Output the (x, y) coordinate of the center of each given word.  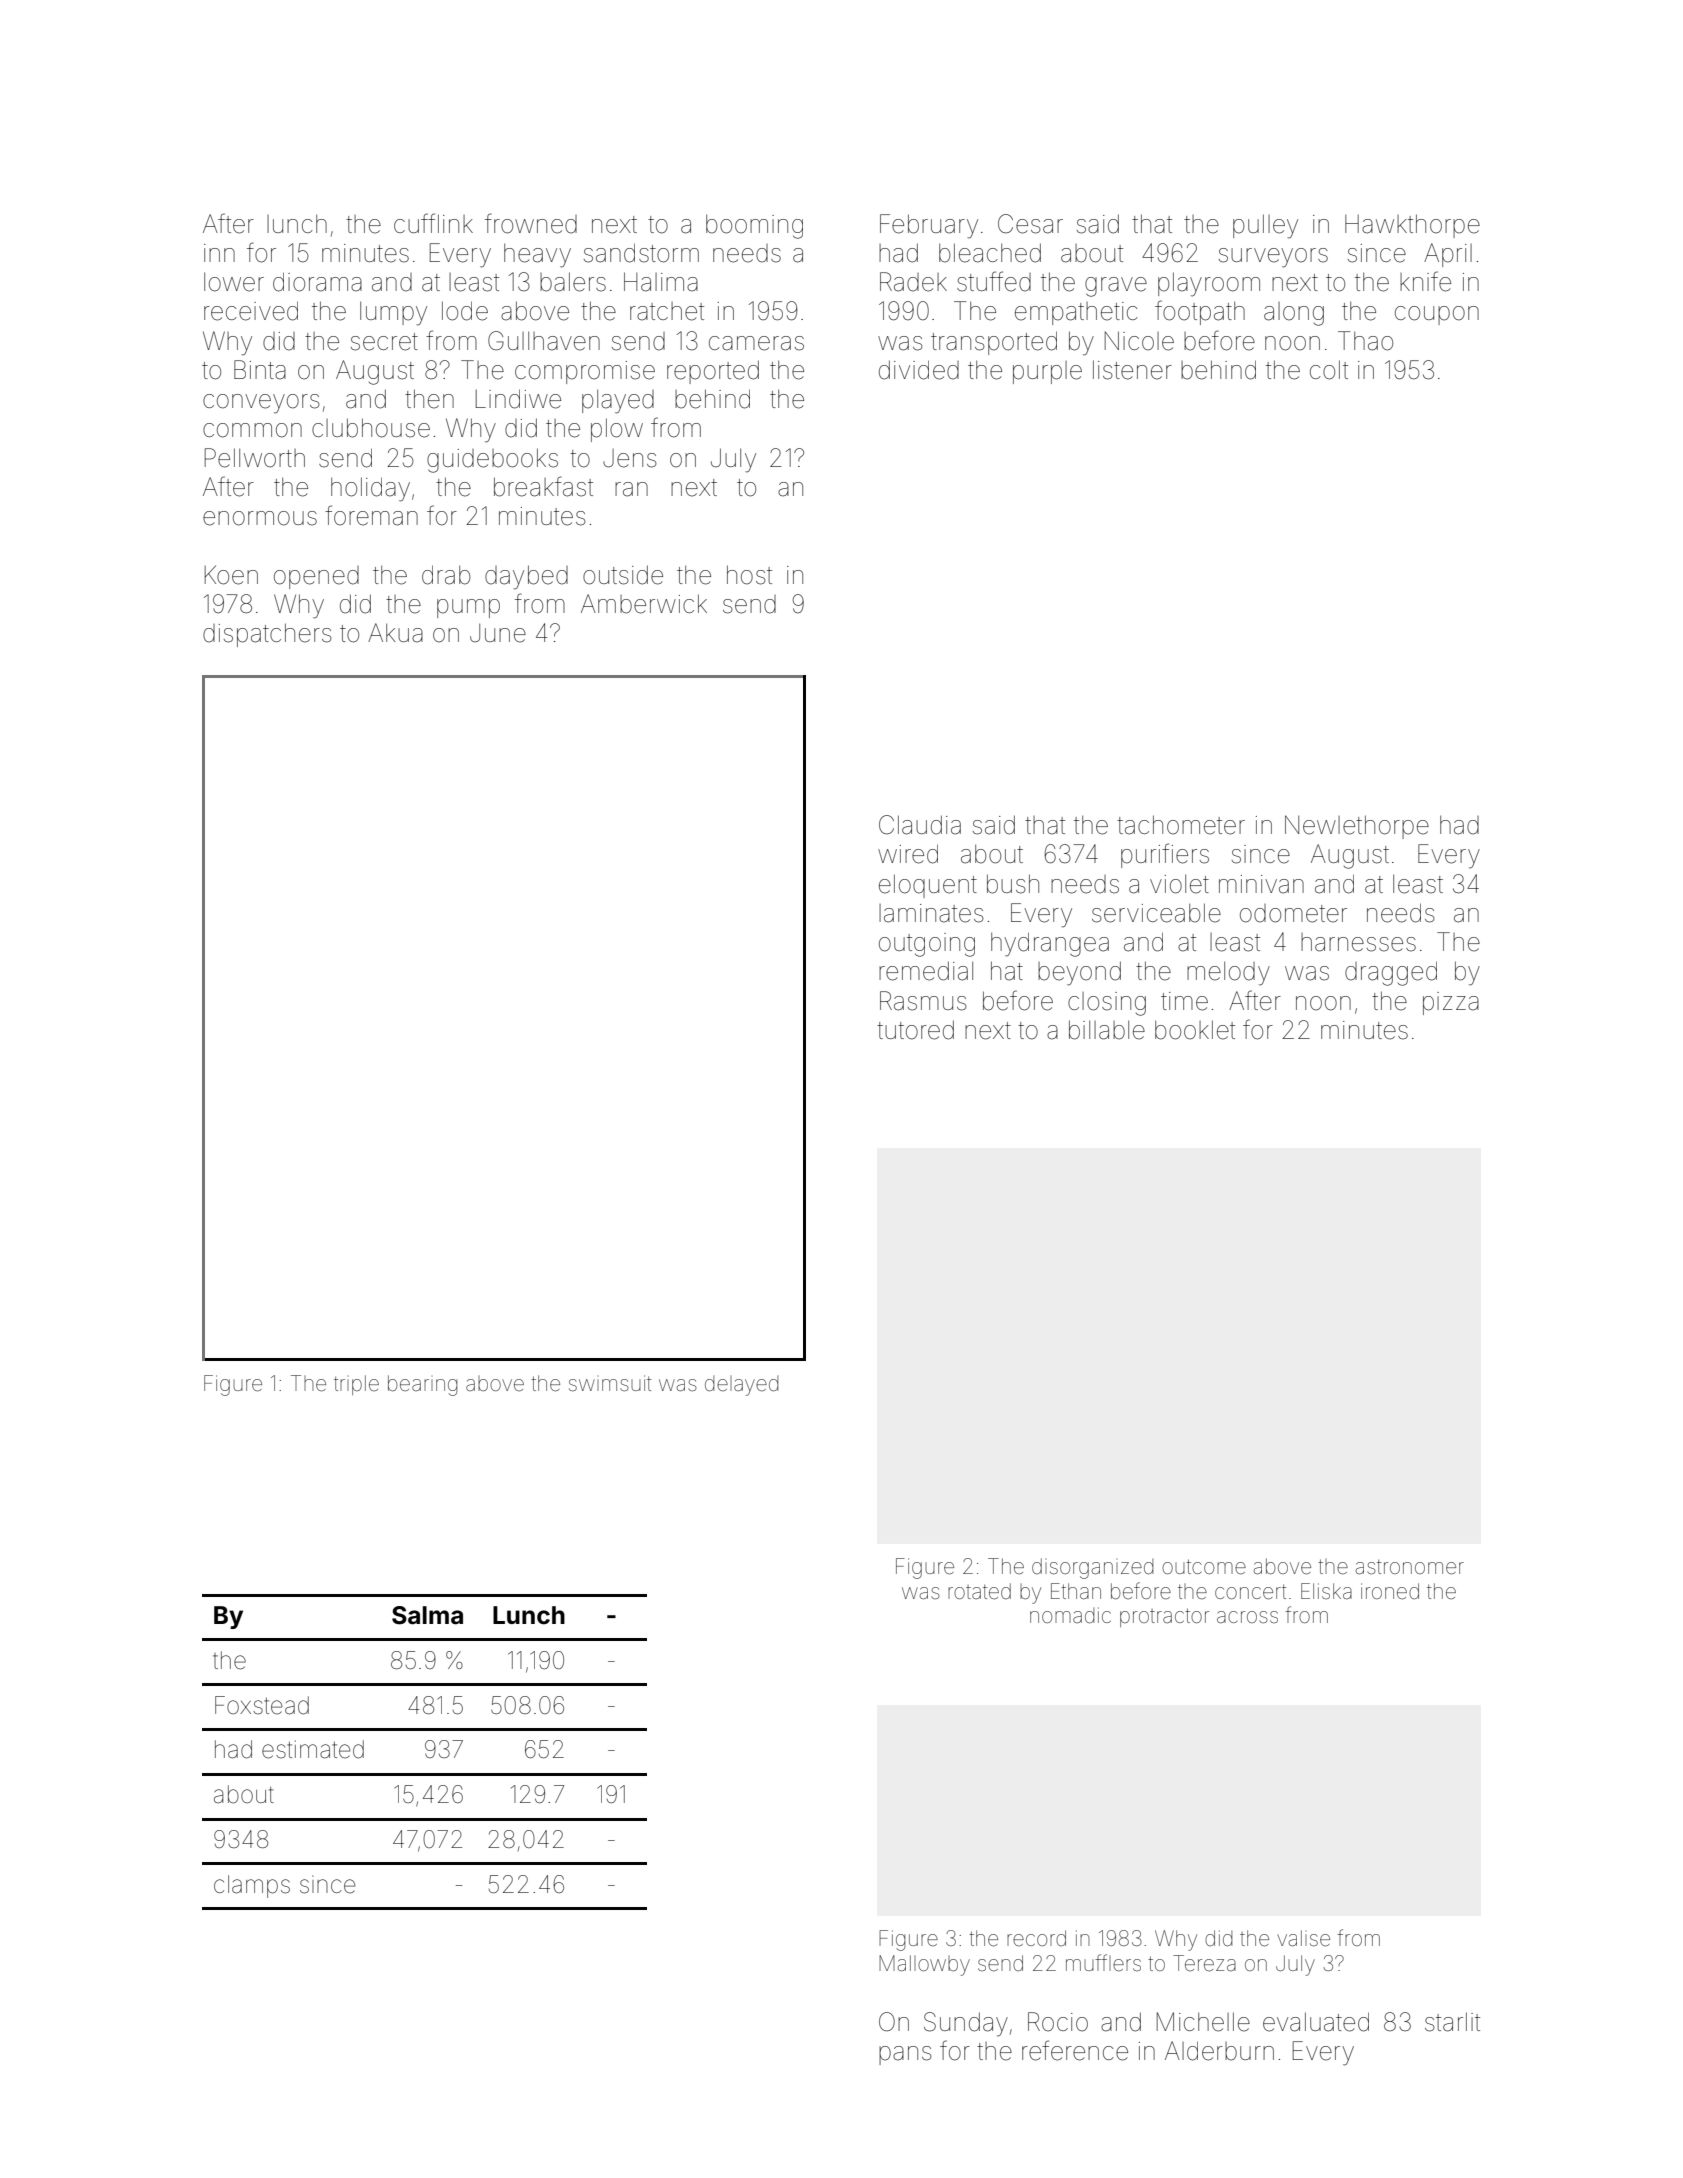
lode (465, 311)
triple (356, 1385)
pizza (1451, 1003)
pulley (1265, 226)
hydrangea (1050, 944)
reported (713, 372)
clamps (252, 1886)
